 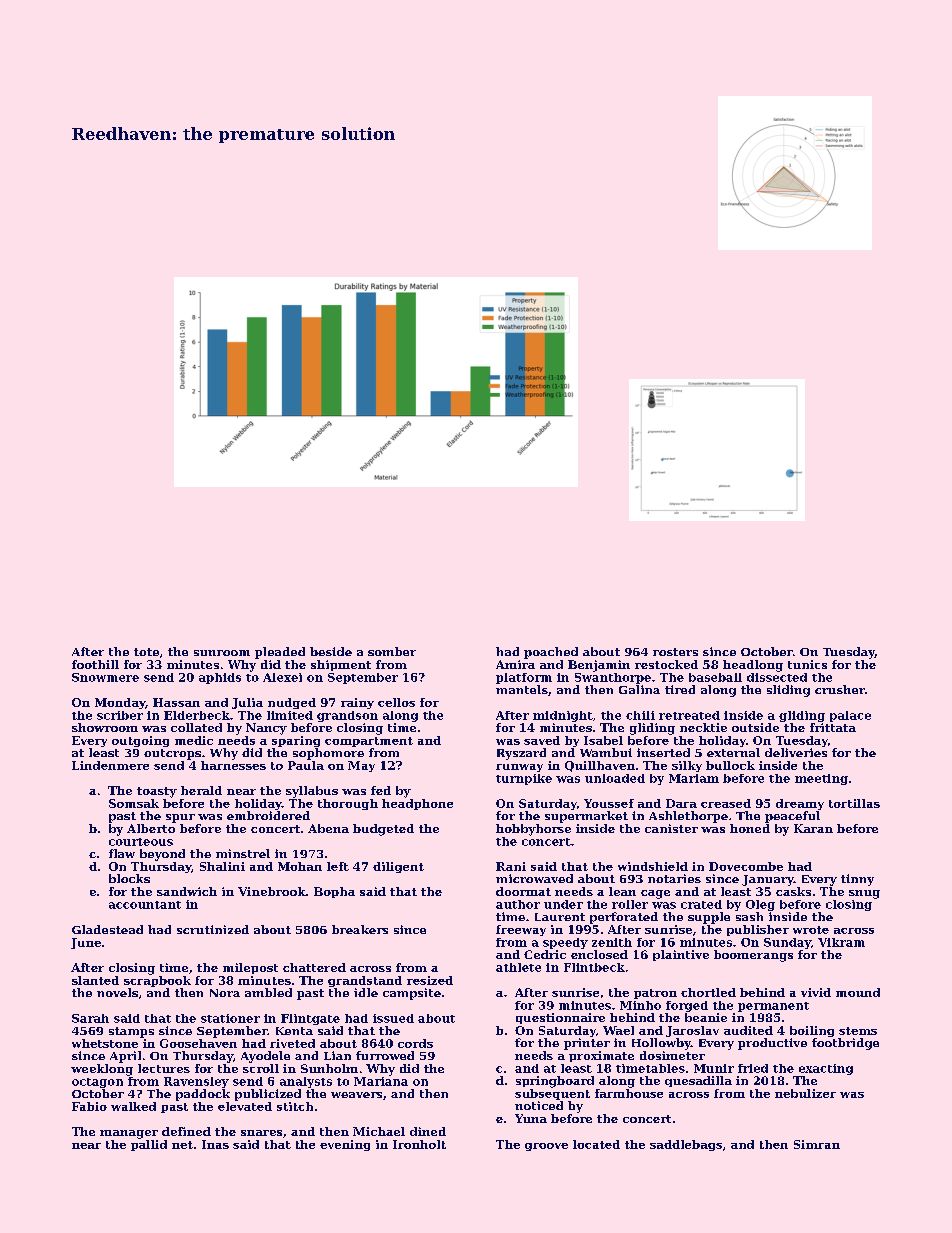 What do you see at coordinates (675, 652) in the image?
I see `rosters` at bounding box center [675, 652].
